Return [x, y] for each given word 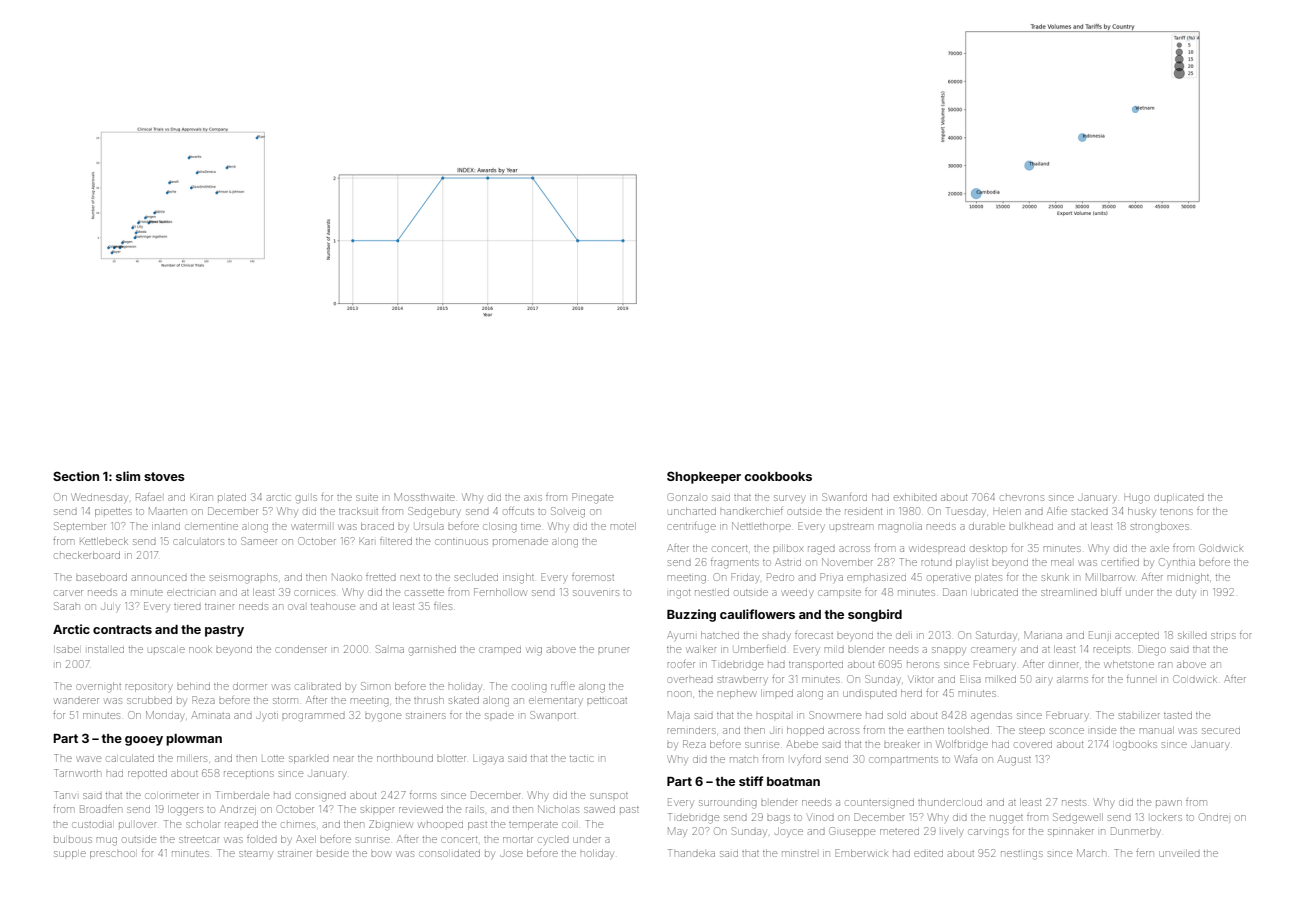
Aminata [211, 715]
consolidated [449, 853]
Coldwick [1195, 679]
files [443, 607]
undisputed [870, 695]
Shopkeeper [704, 477]
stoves [164, 476]
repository [149, 688]
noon [679, 694]
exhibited [915, 497]
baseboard [101, 577]
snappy [948, 651]
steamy [255, 855]
